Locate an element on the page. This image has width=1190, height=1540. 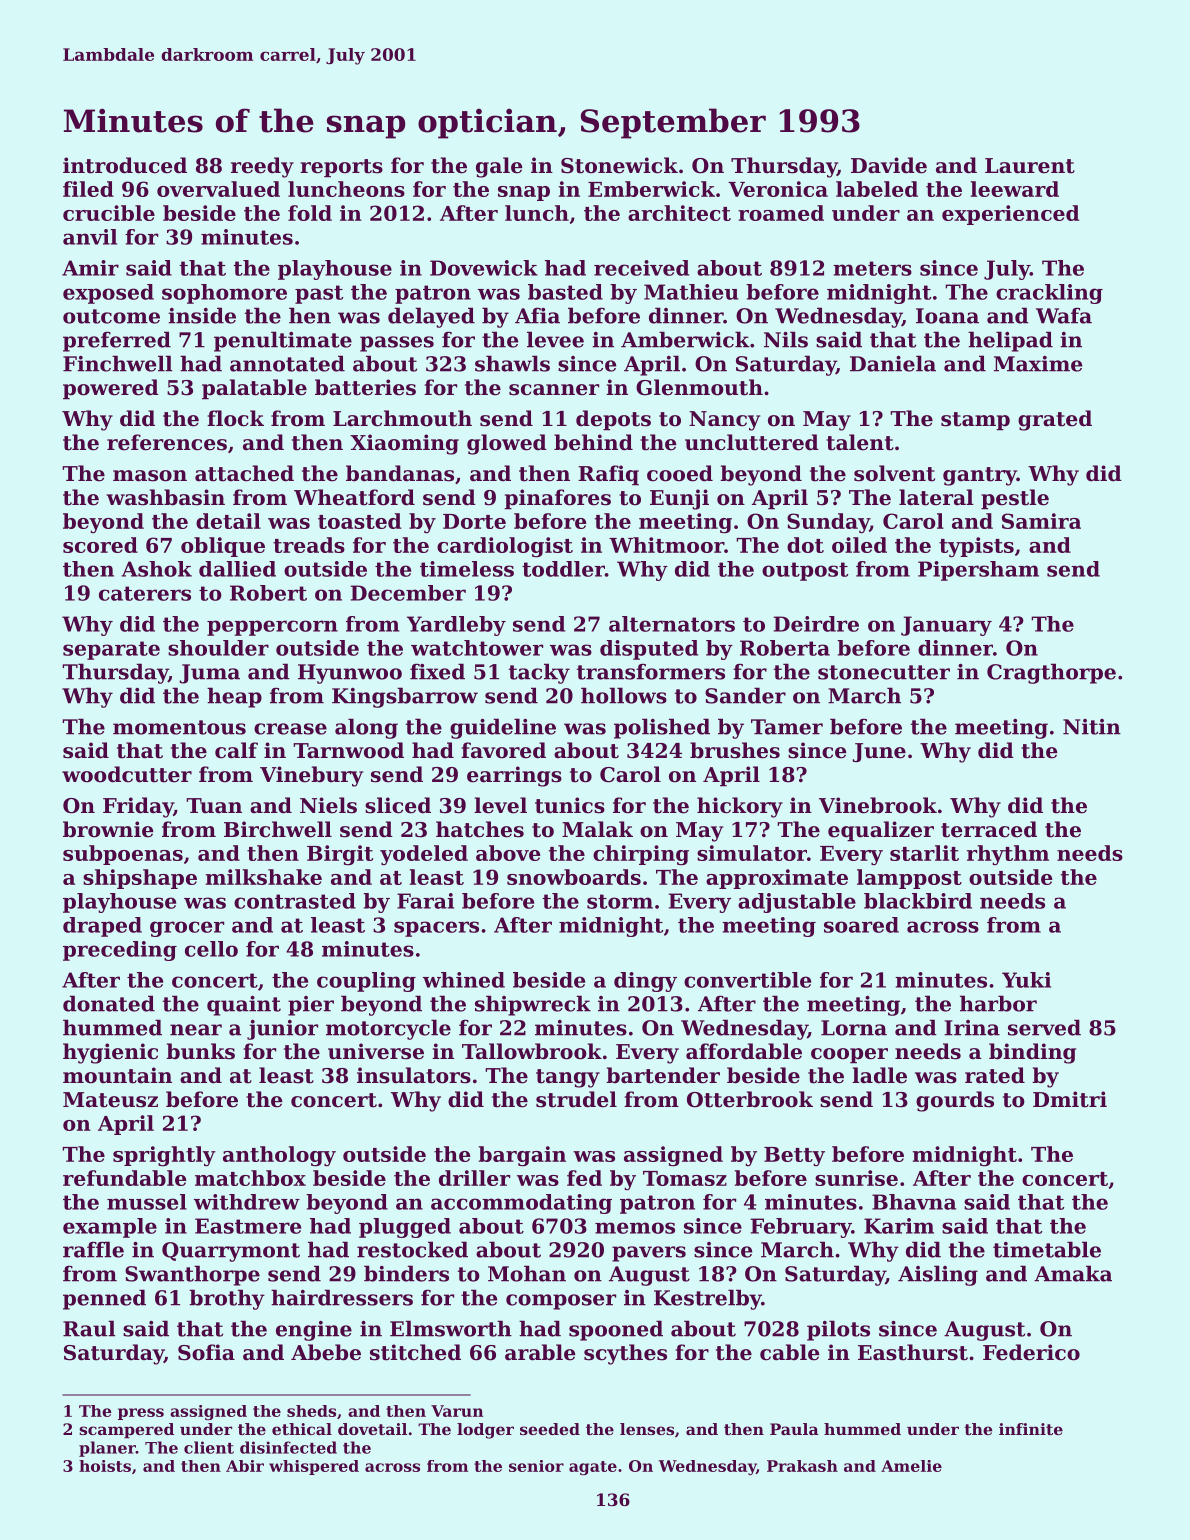
reedy is located at coordinates (262, 167).
